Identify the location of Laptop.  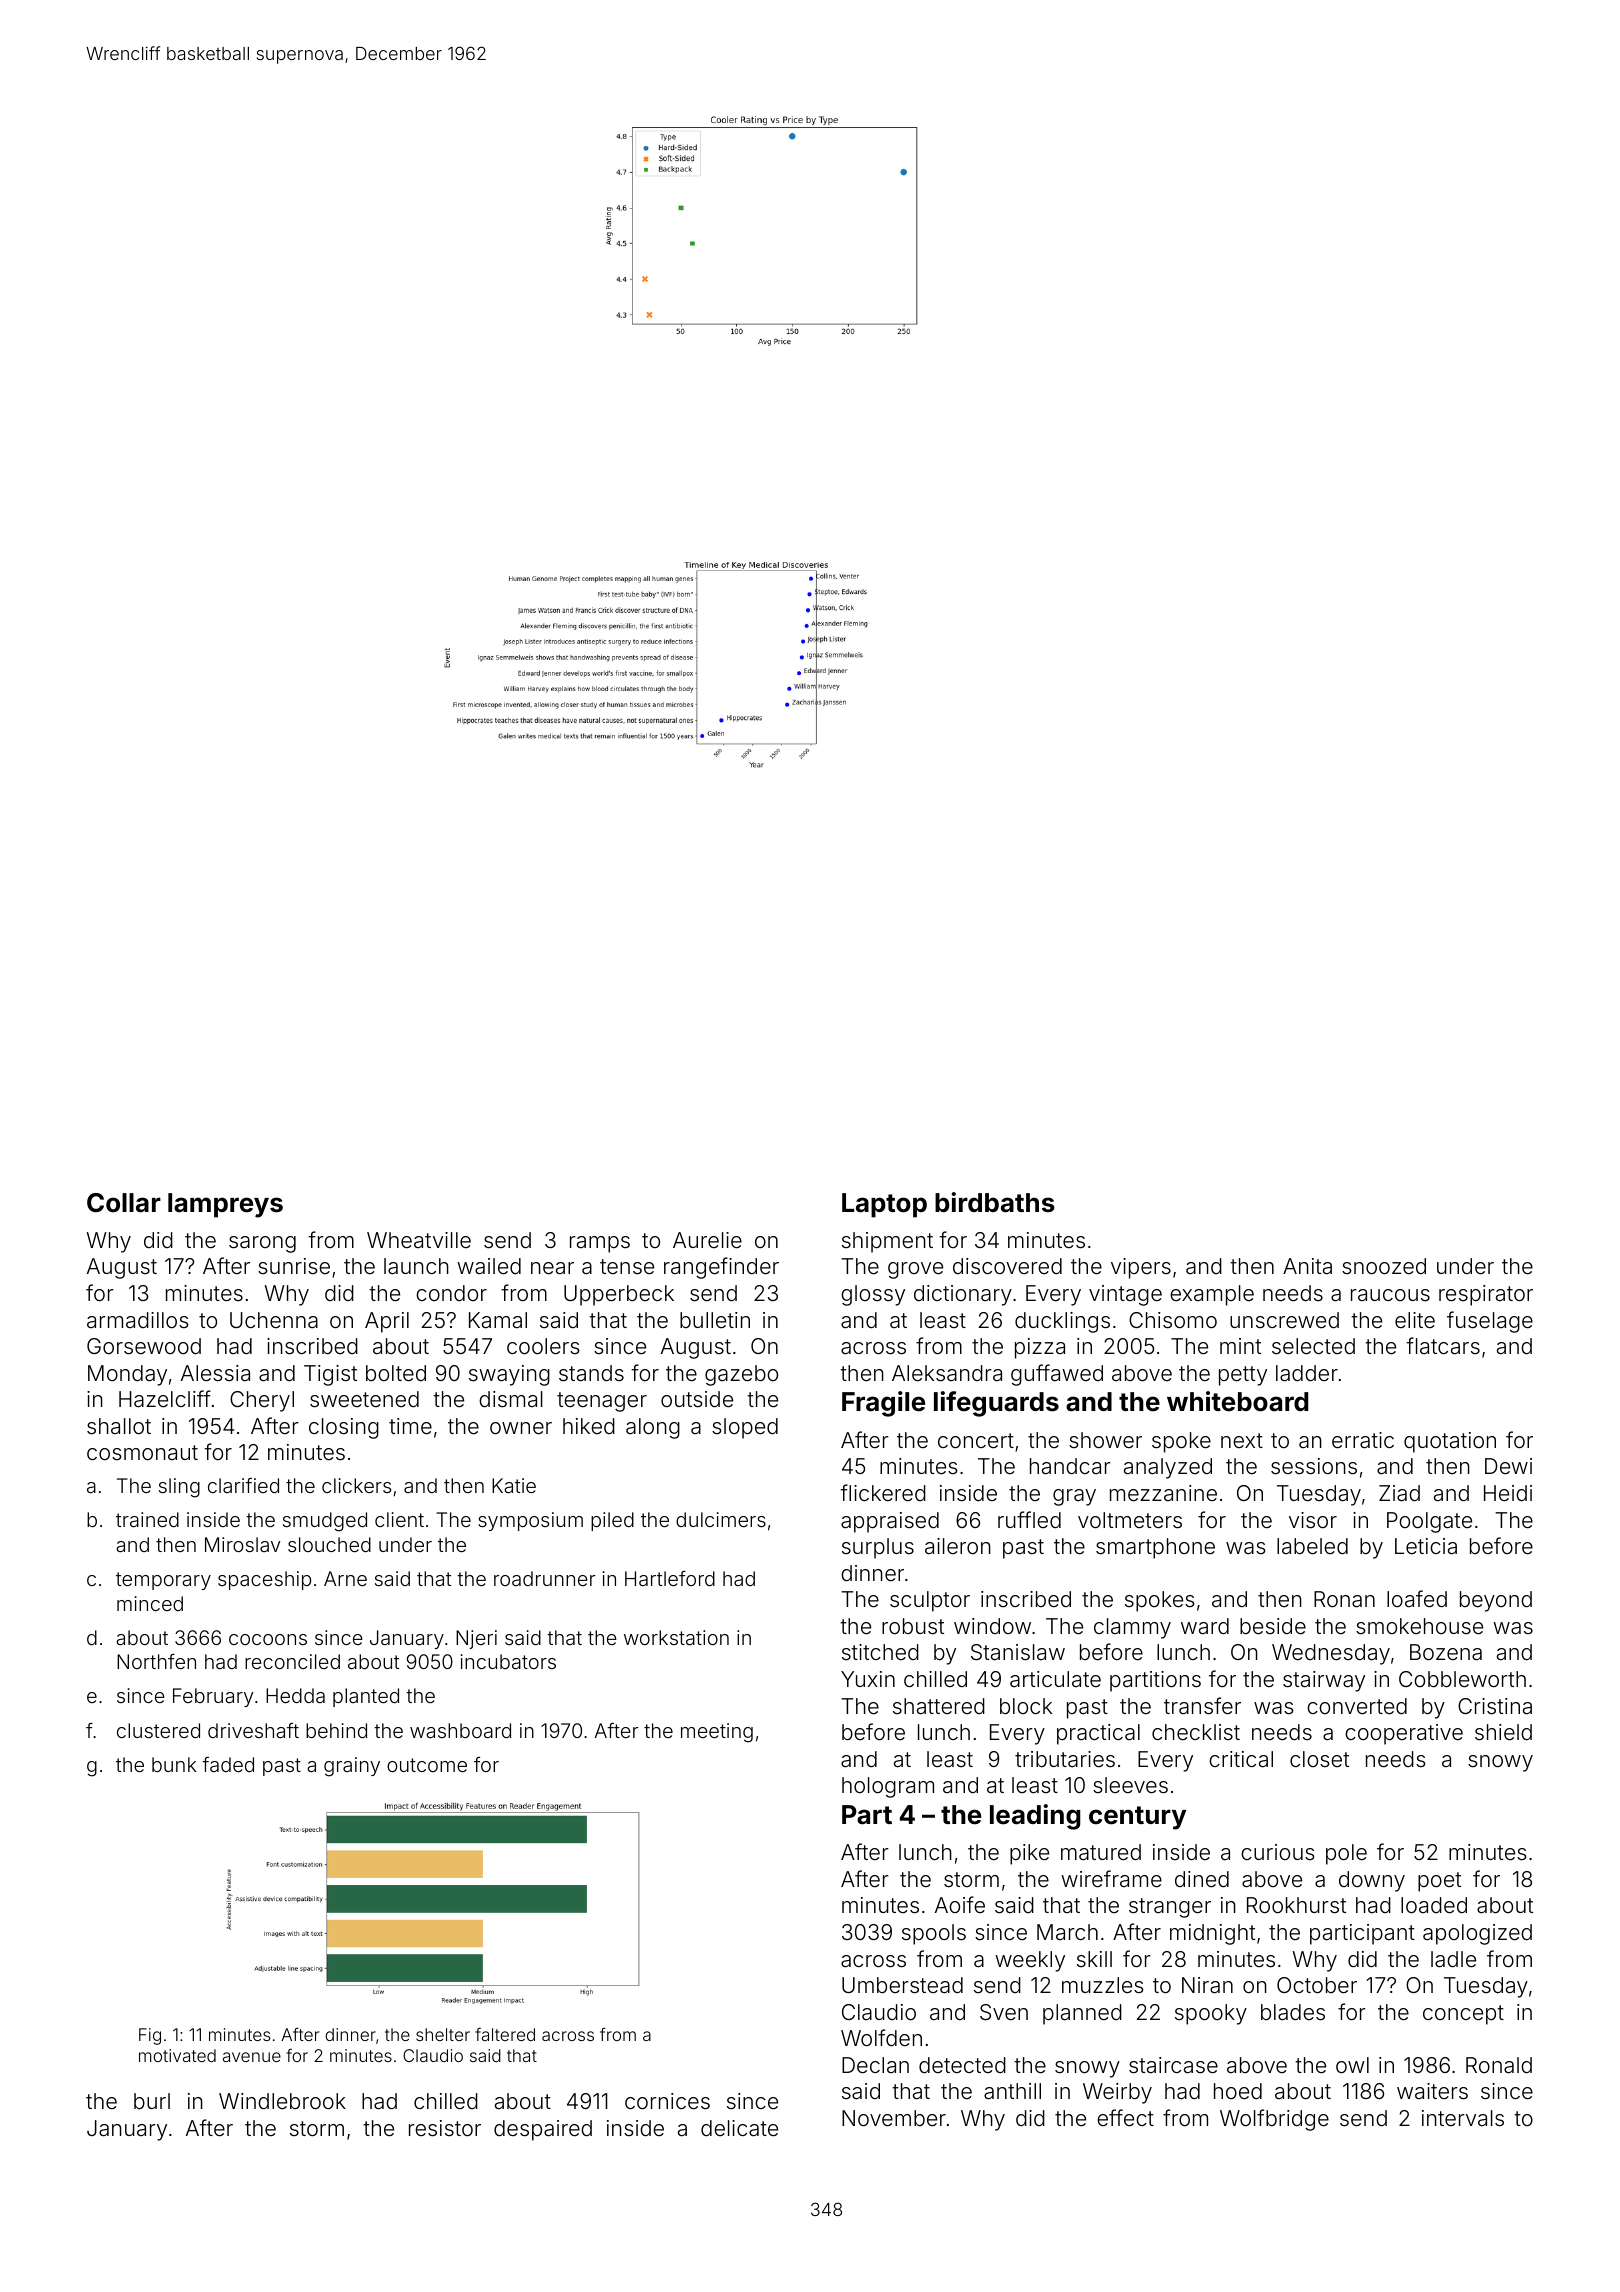
(884, 1205).
